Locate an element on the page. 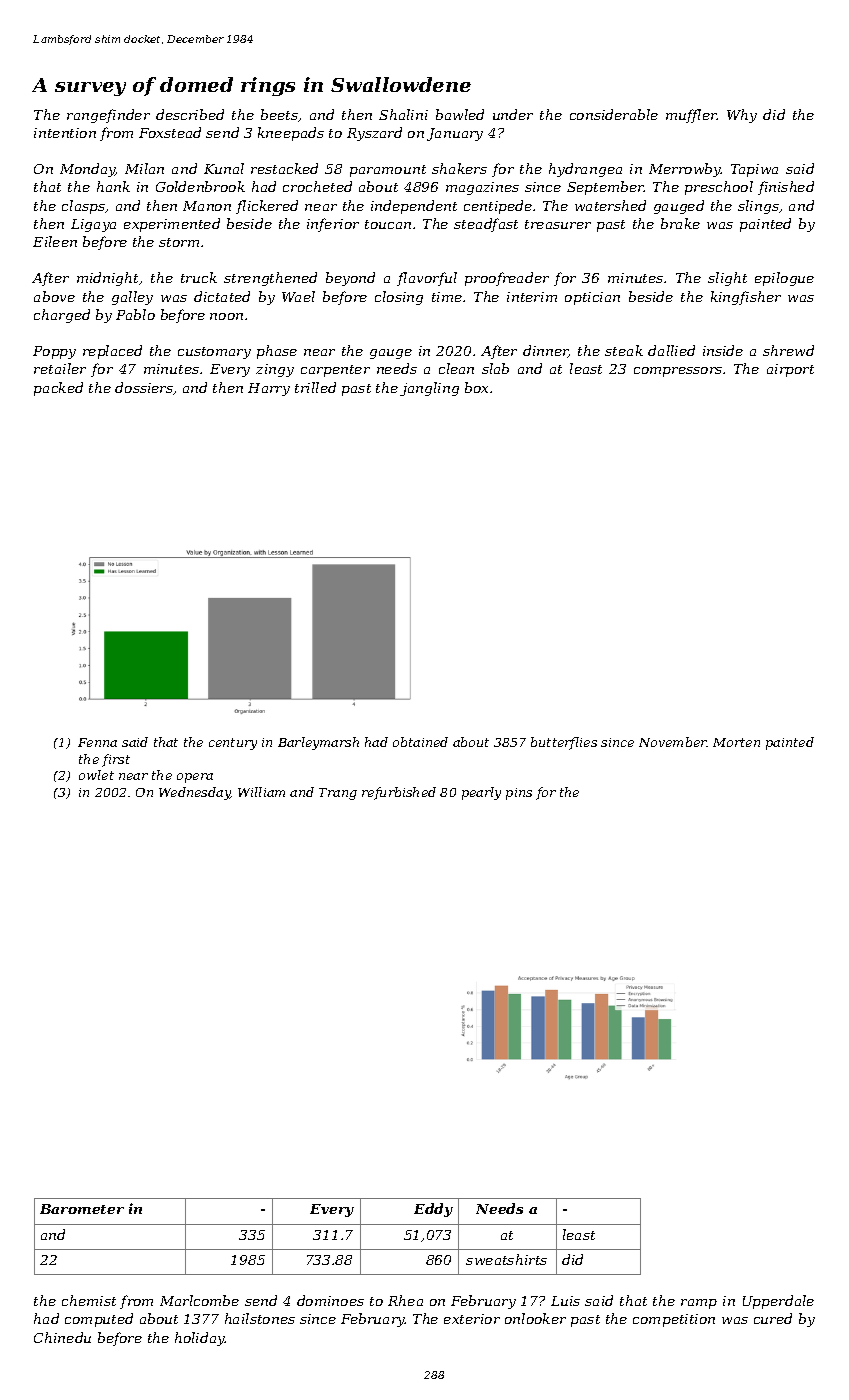  Tapiwa is located at coordinates (754, 170).
